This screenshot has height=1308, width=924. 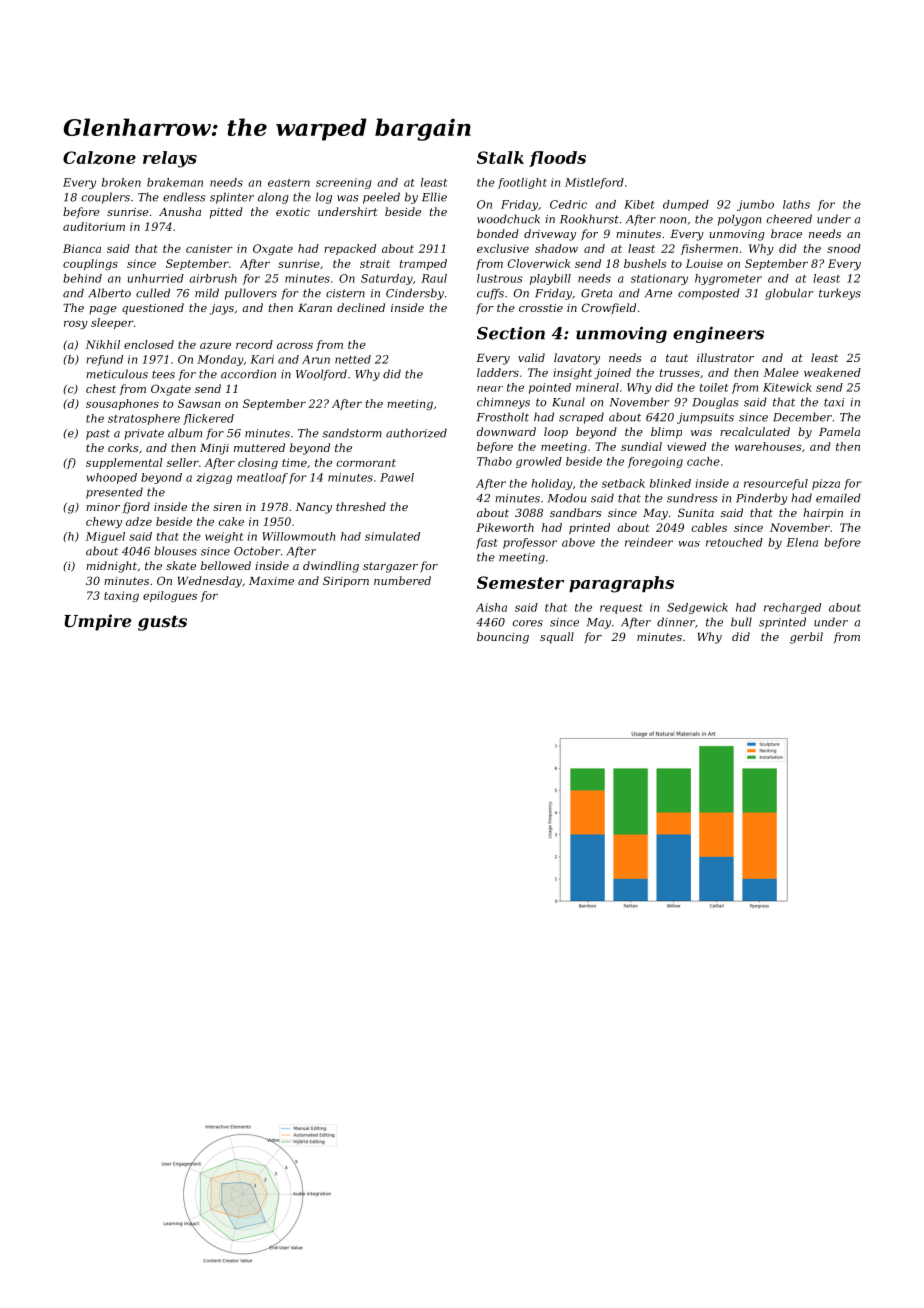 I want to click on bouncing, so click(x=503, y=638).
